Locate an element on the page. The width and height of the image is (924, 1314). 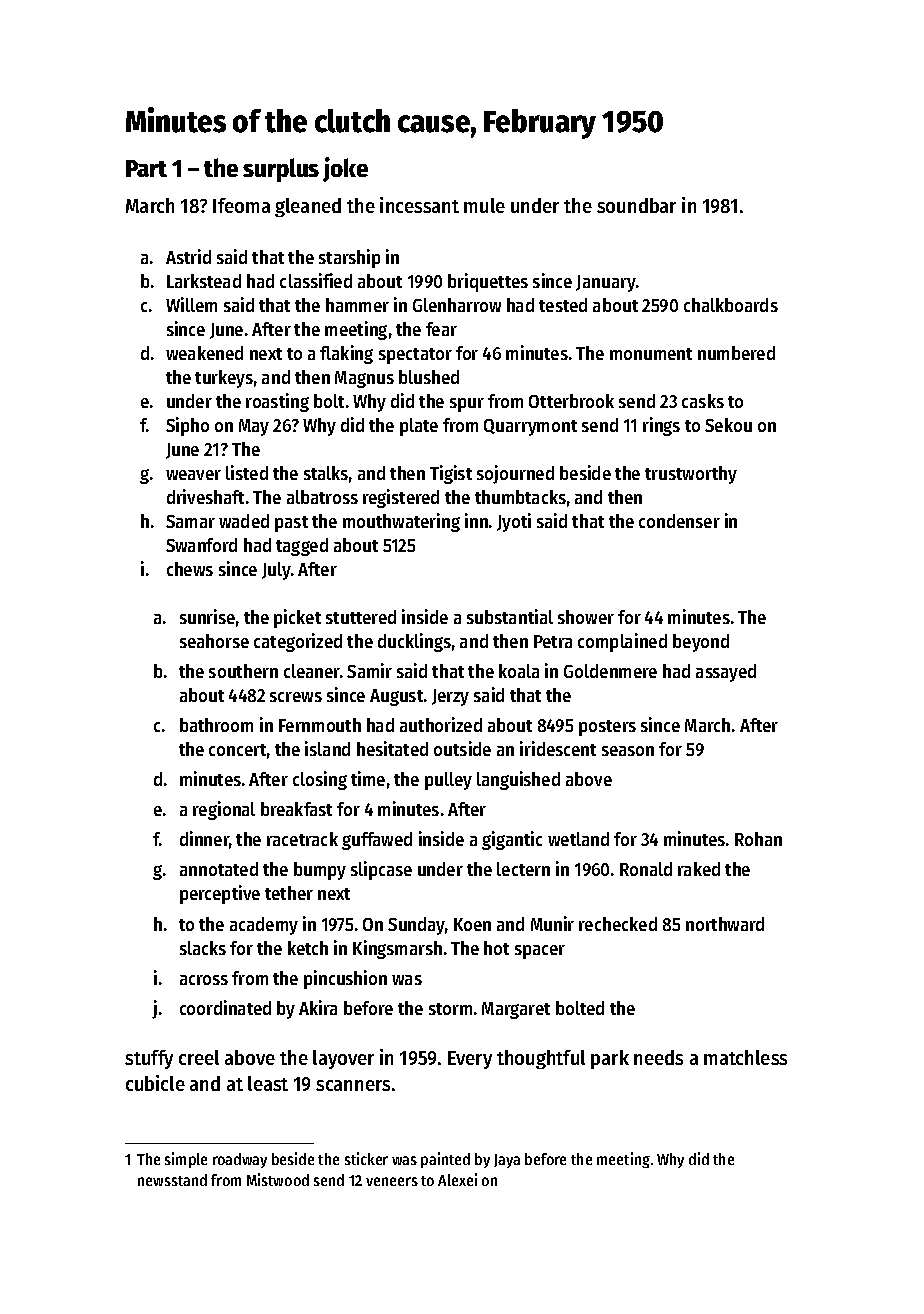
Every is located at coordinates (470, 1060).
